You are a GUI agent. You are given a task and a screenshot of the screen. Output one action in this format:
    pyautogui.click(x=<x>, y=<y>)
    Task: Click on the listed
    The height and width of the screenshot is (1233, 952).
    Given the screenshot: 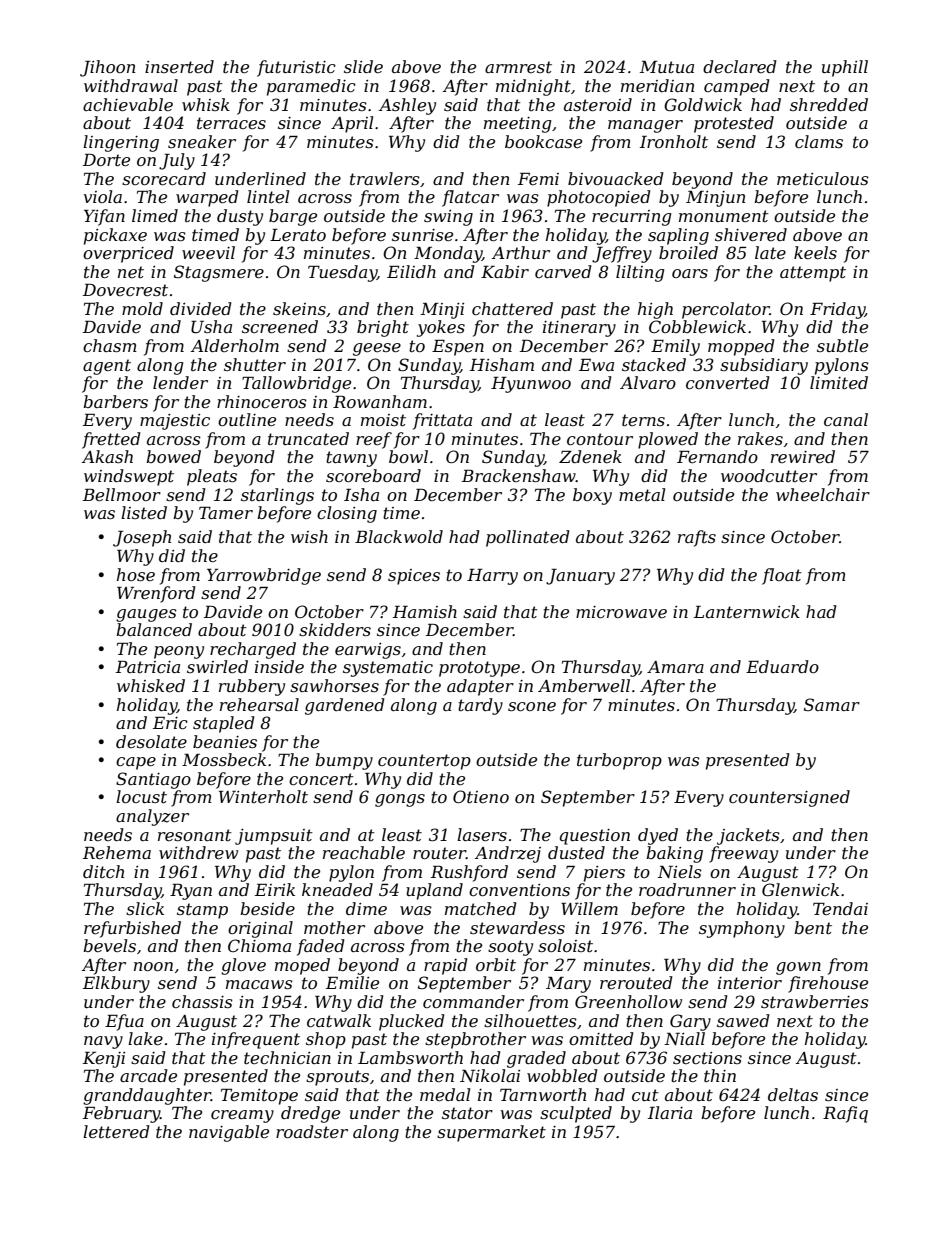 What is the action you would take?
    pyautogui.click(x=144, y=512)
